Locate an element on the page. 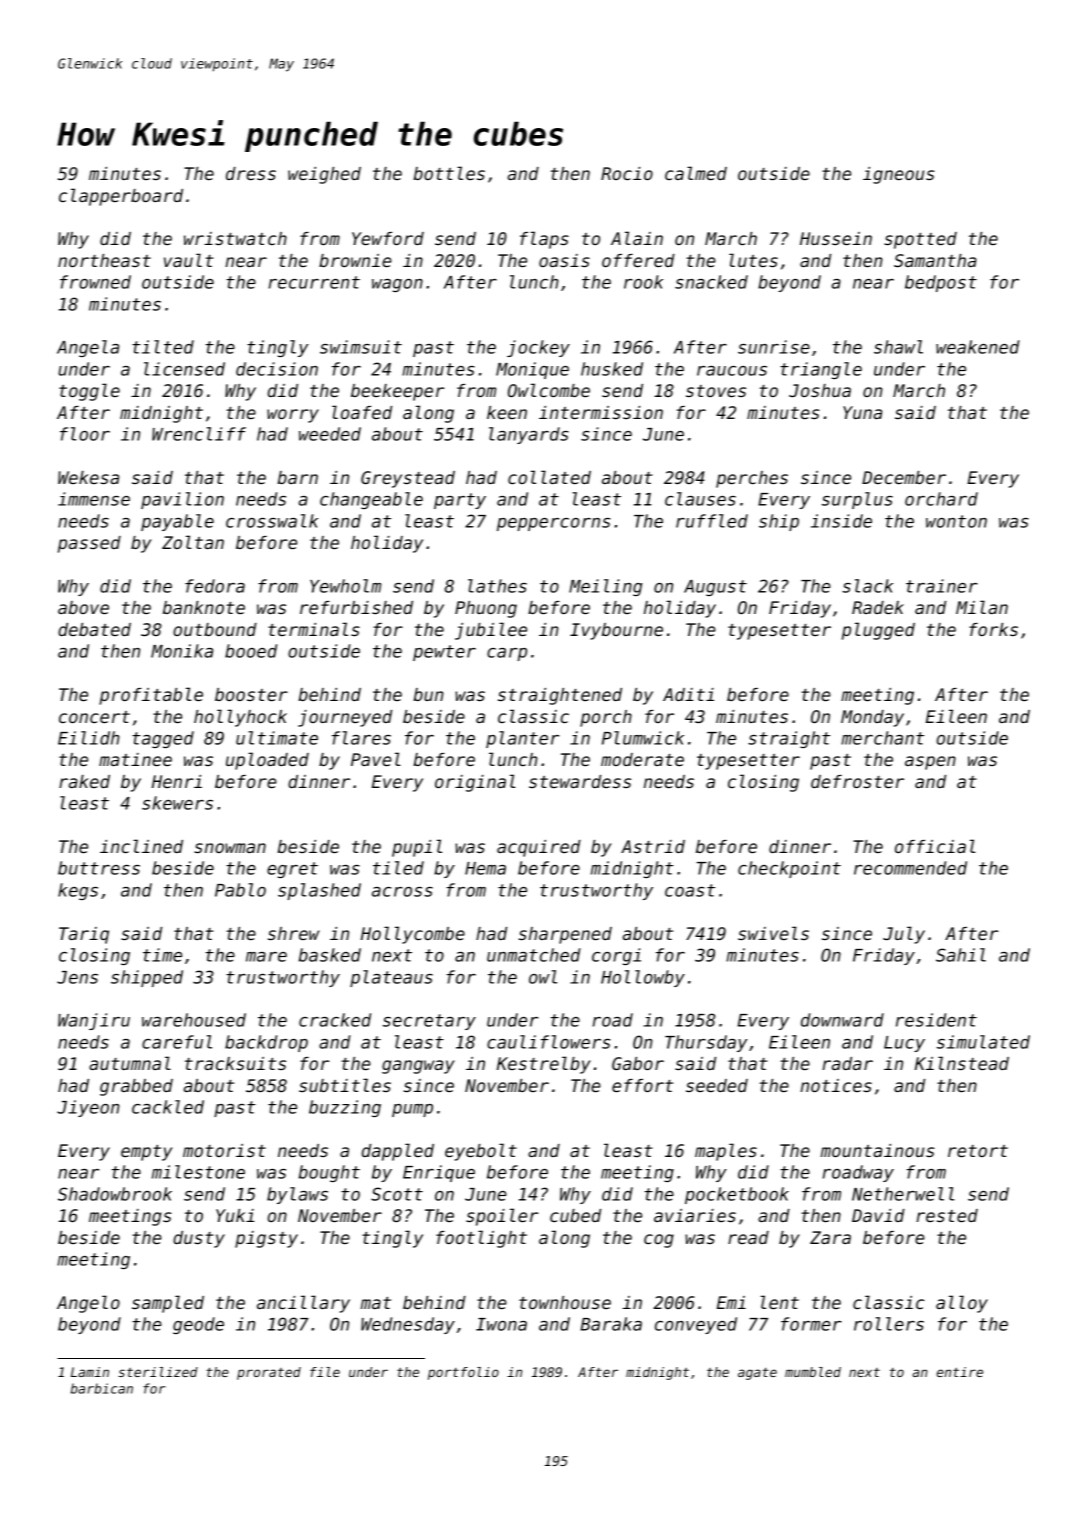  radar is located at coordinates (847, 1063).
